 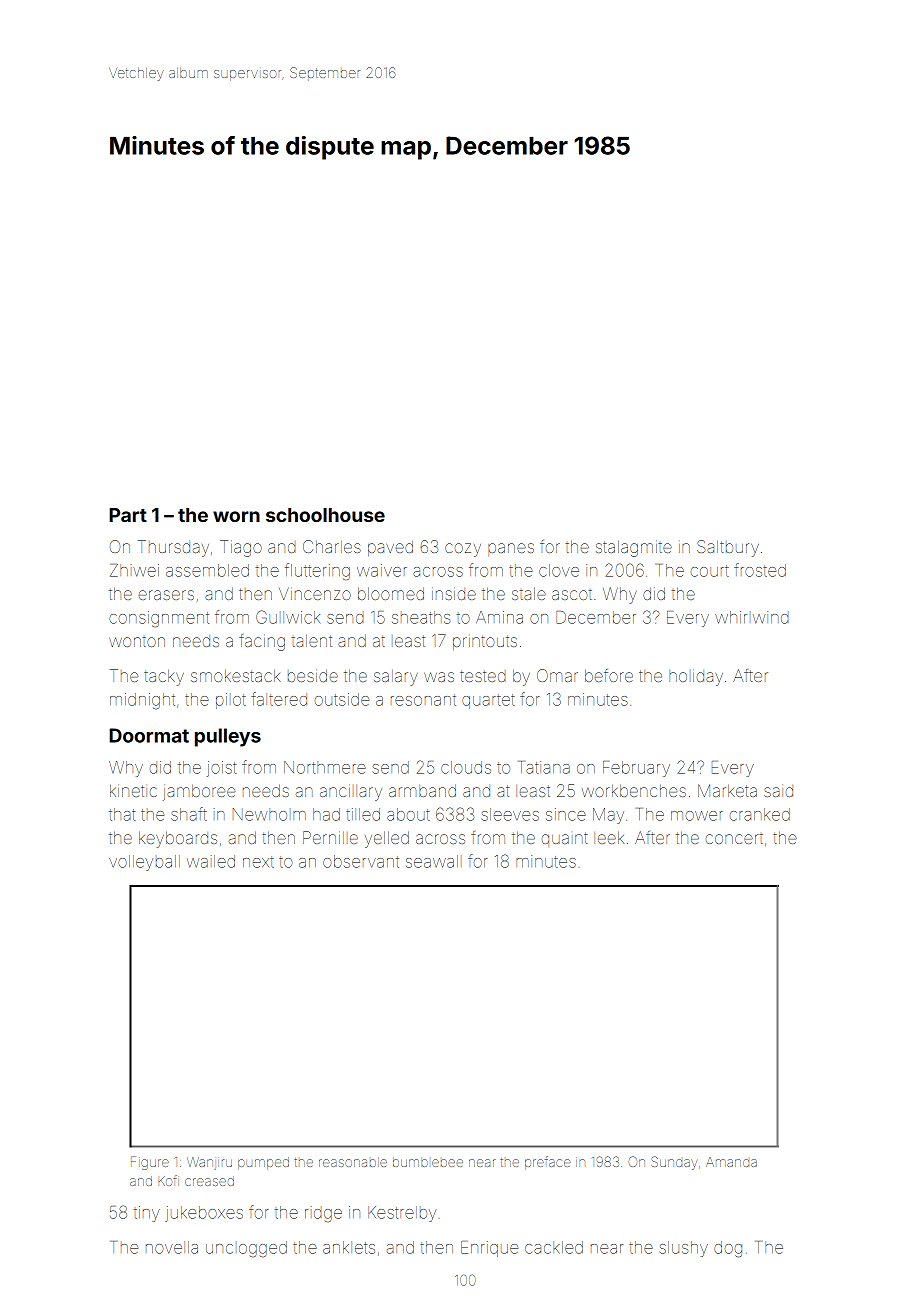 What do you see at coordinates (511, 549) in the screenshot?
I see `panes` at bounding box center [511, 549].
